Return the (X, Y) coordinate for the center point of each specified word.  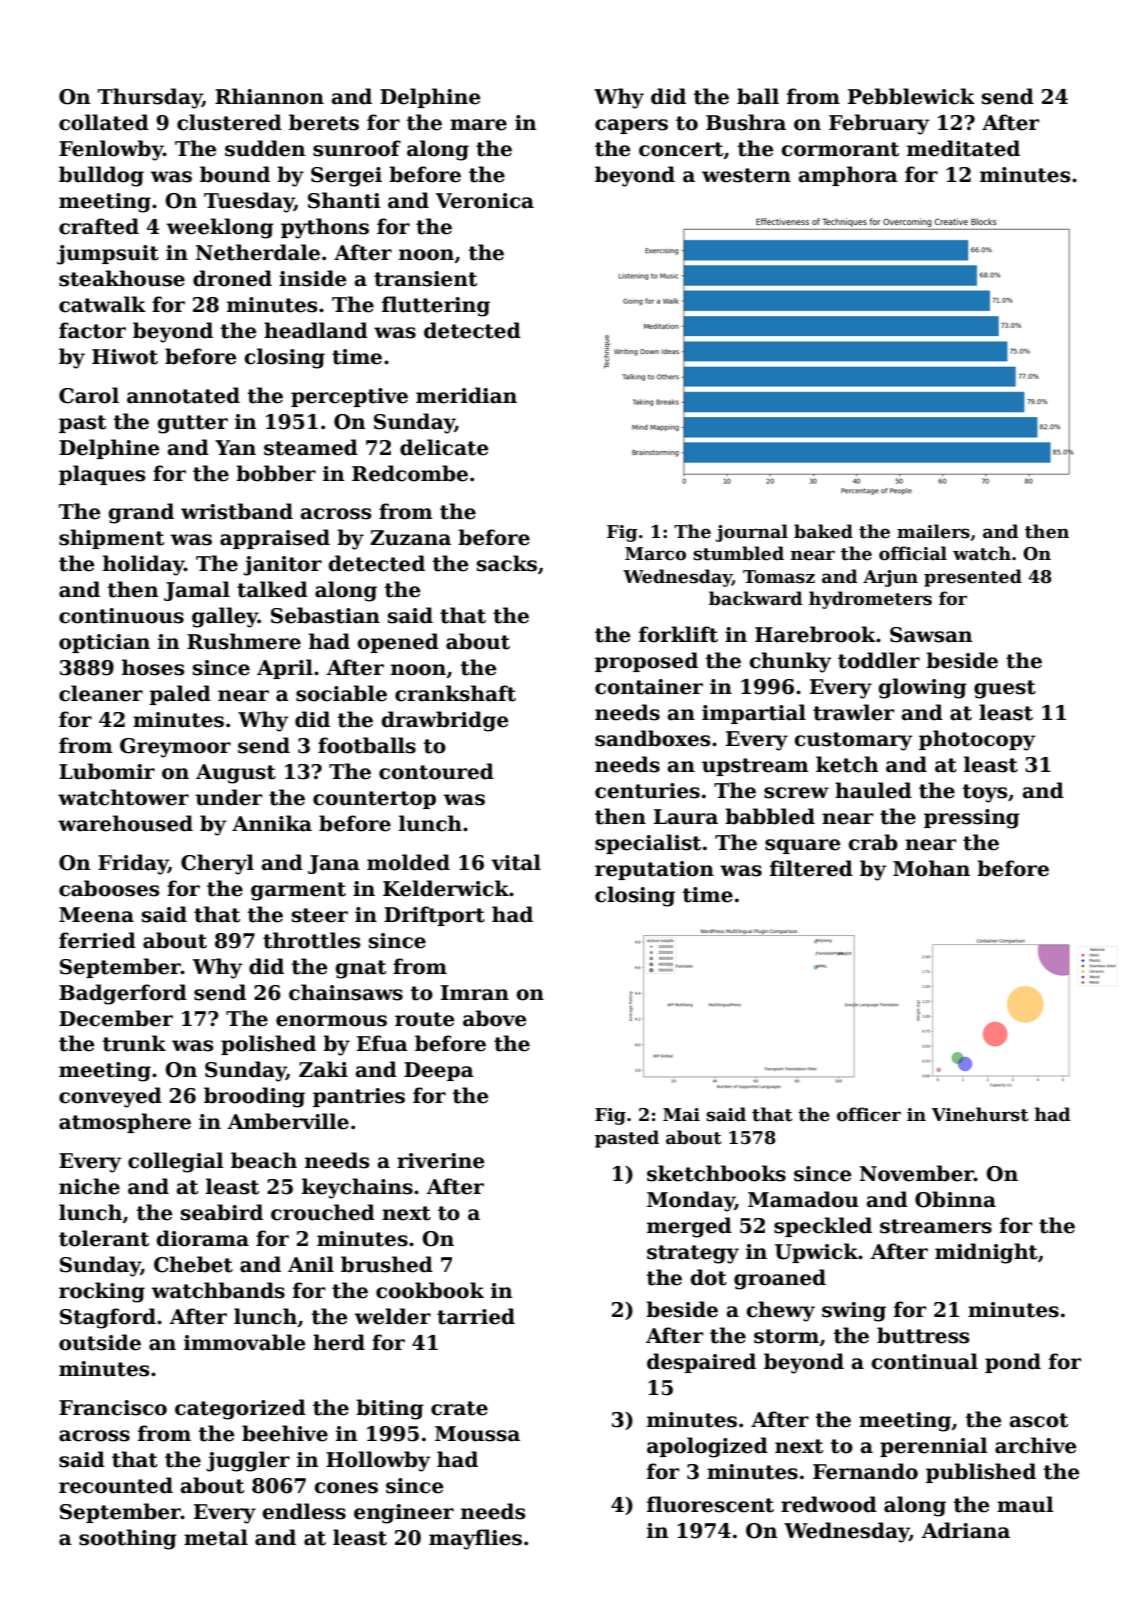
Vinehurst (980, 1114)
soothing (128, 1539)
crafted (99, 226)
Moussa (477, 1434)
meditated (963, 148)
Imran (475, 993)
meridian (466, 395)
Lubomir (107, 771)
